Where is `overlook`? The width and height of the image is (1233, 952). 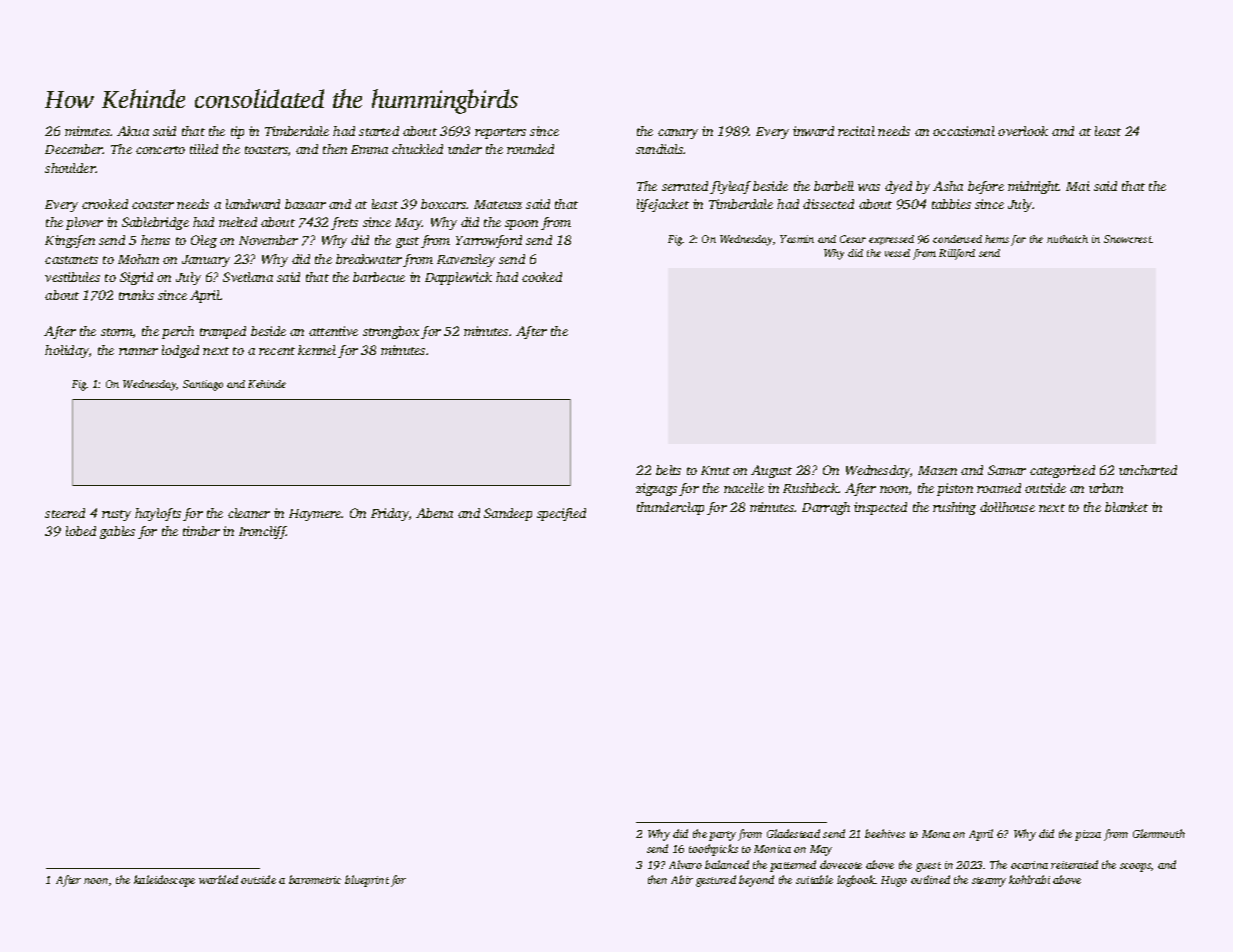 overlook is located at coordinates (1023, 131).
